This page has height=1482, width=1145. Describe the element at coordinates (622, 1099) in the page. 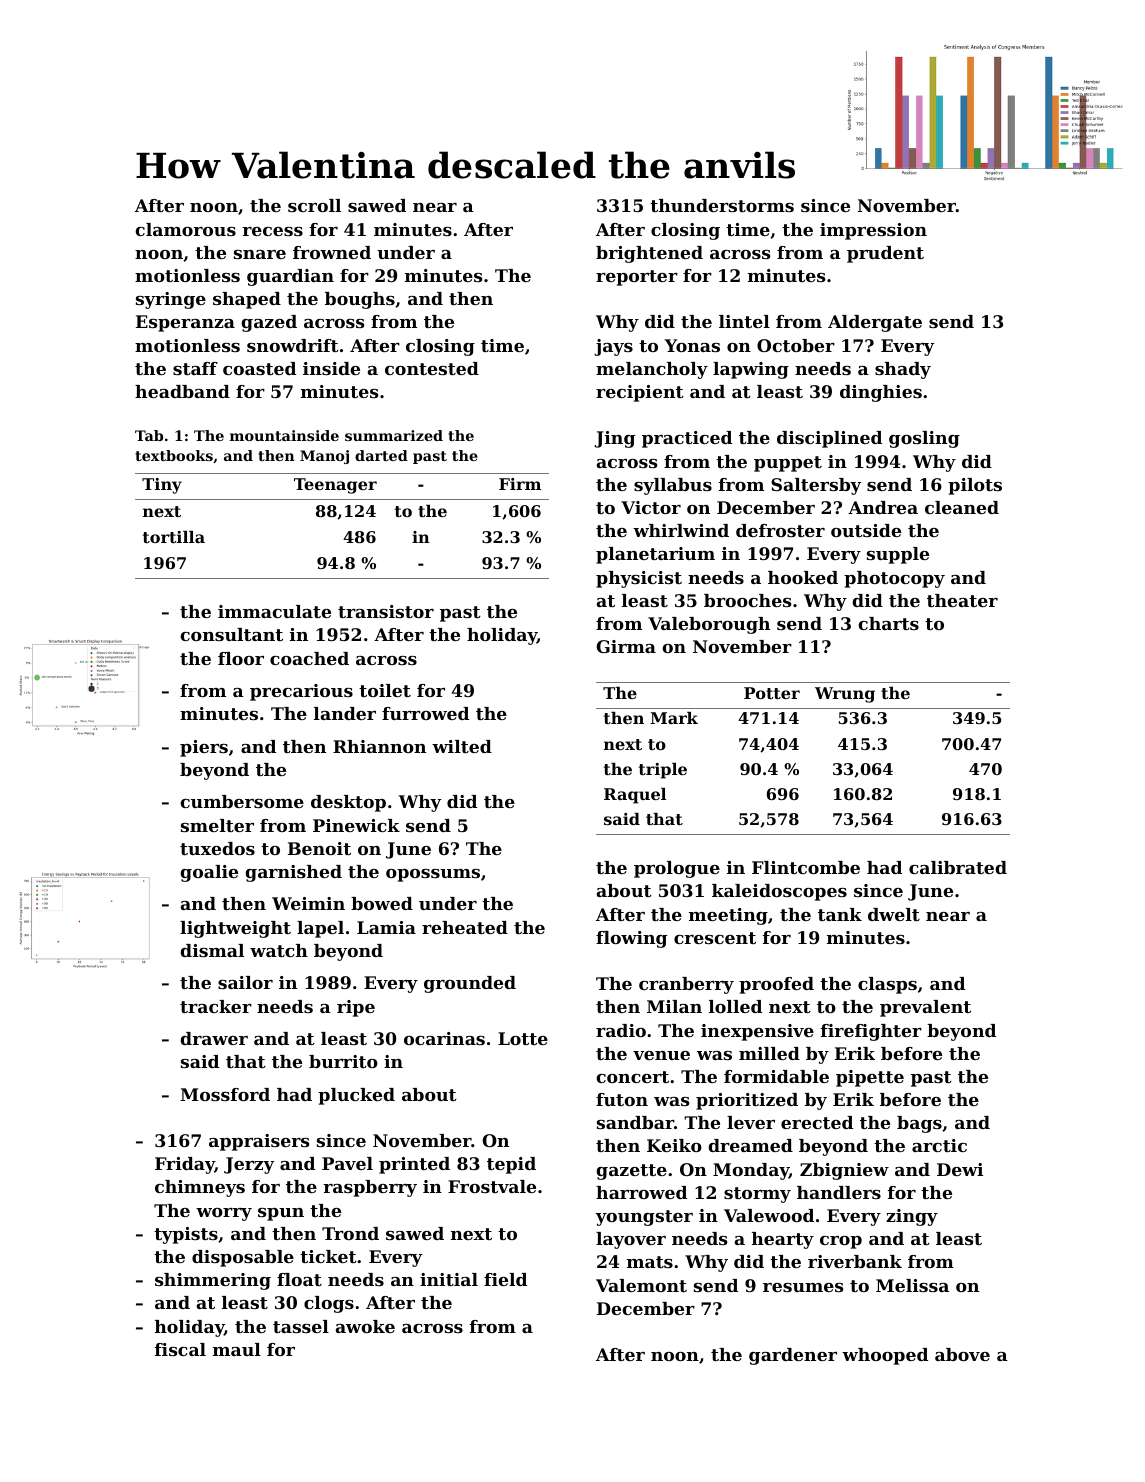

I see `futon` at that location.
